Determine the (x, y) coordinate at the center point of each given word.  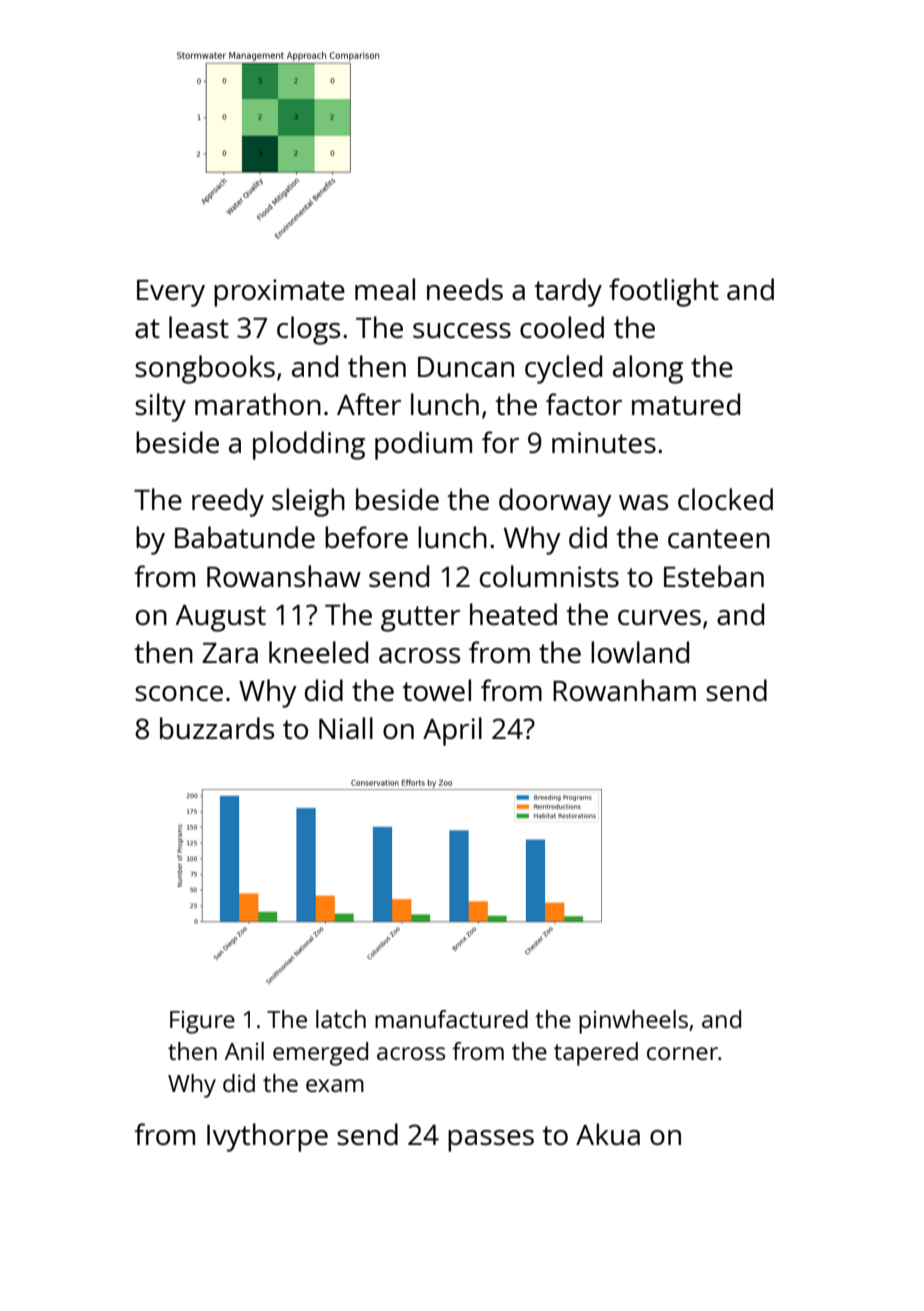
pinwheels (633, 1022)
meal (385, 289)
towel (436, 690)
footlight (664, 292)
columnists (549, 576)
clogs (308, 330)
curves (659, 617)
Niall (346, 728)
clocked (725, 499)
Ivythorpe (267, 1137)
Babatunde (245, 537)
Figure (202, 1022)
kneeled (318, 652)
